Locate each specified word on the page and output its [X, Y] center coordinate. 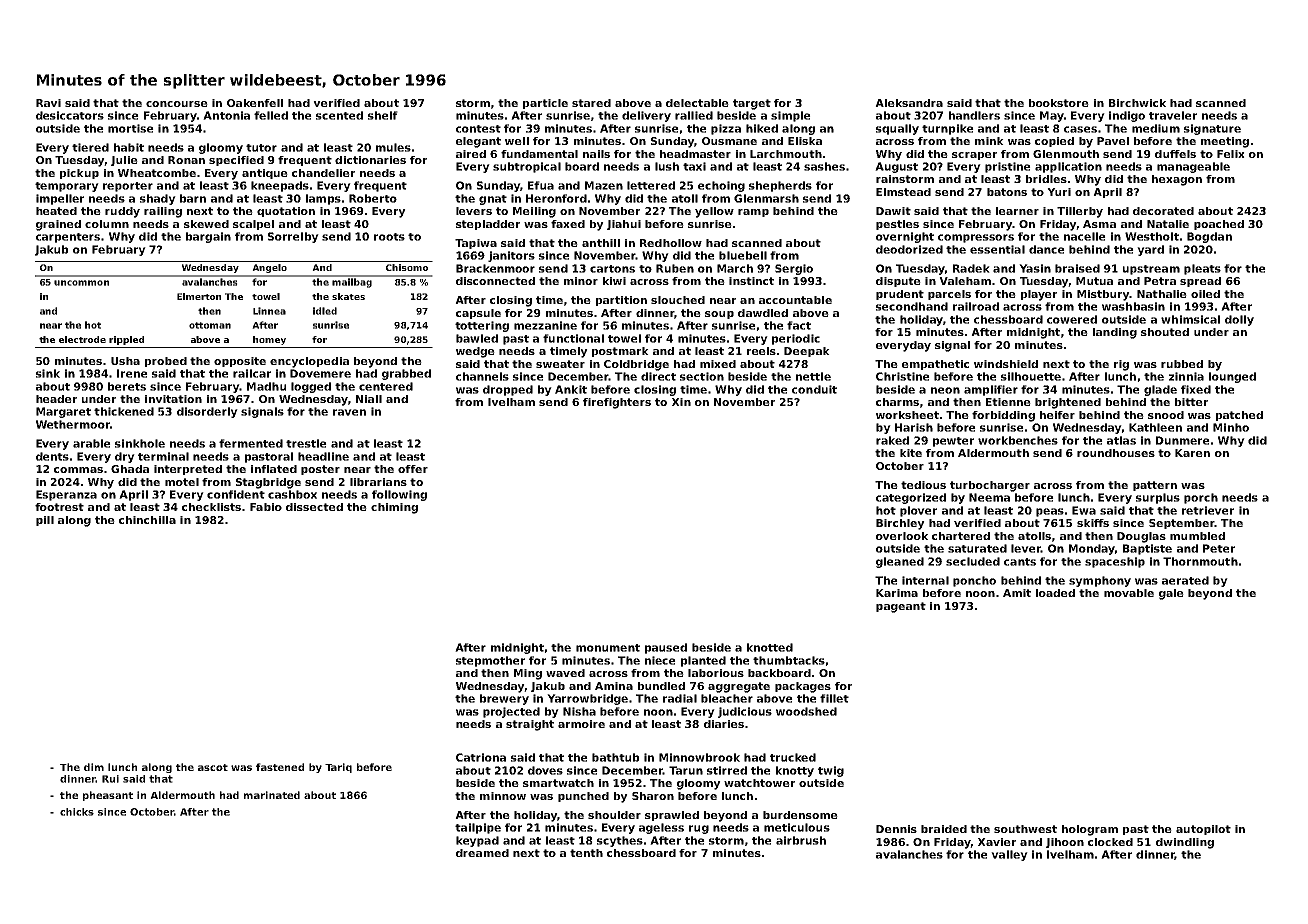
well [517, 141]
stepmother [490, 661]
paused [666, 648]
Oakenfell [255, 103]
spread [1200, 282]
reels [761, 351]
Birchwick [1137, 103]
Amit [1017, 593]
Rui [110, 779]
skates [348, 296]
